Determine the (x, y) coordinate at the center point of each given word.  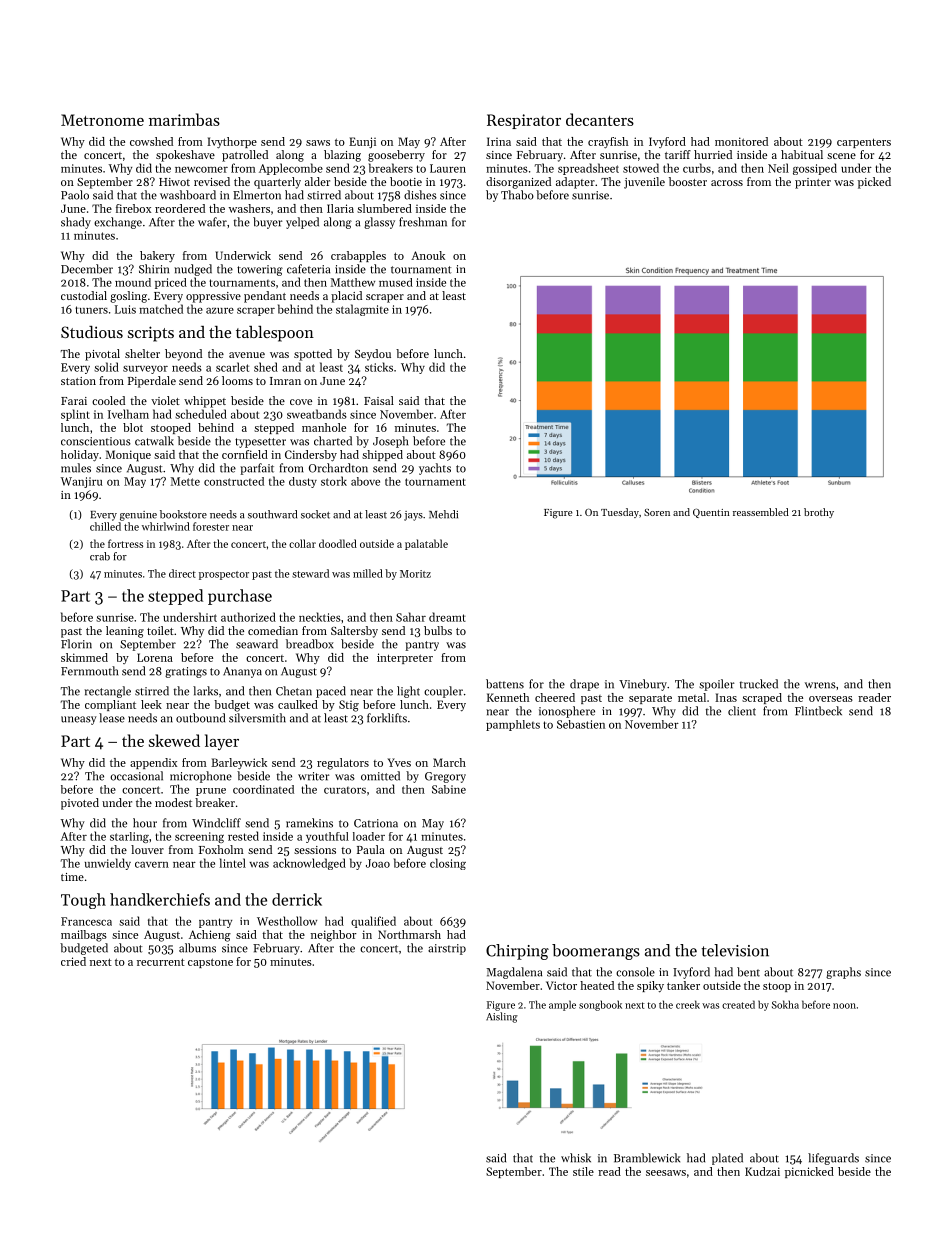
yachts (435, 469)
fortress (125, 543)
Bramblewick (647, 1158)
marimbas (184, 119)
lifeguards (833, 1159)
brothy (819, 513)
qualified (373, 922)
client (742, 711)
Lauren (448, 168)
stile (583, 1171)
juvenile (644, 183)
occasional (136, 776)
